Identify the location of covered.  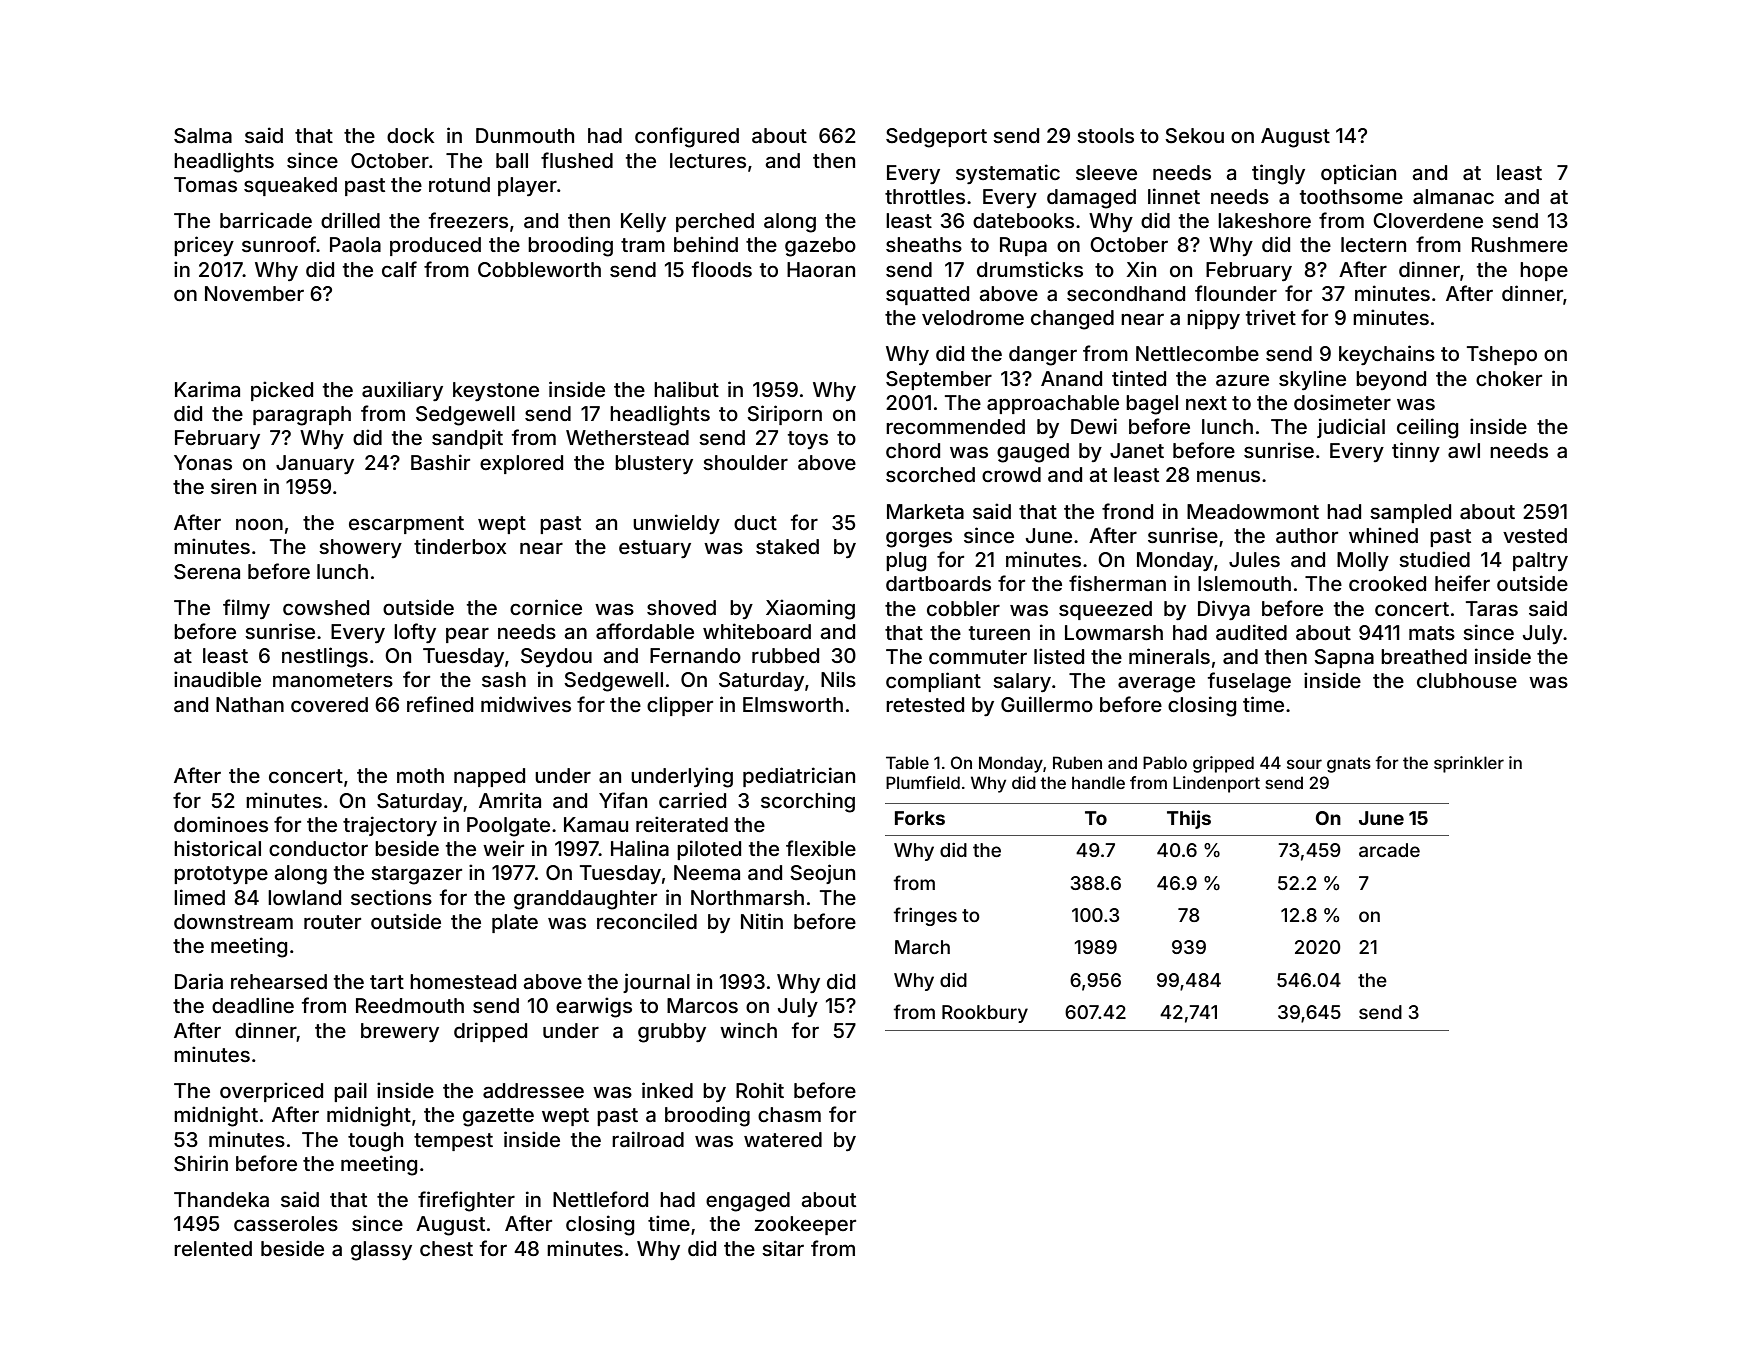
(329, 704).
